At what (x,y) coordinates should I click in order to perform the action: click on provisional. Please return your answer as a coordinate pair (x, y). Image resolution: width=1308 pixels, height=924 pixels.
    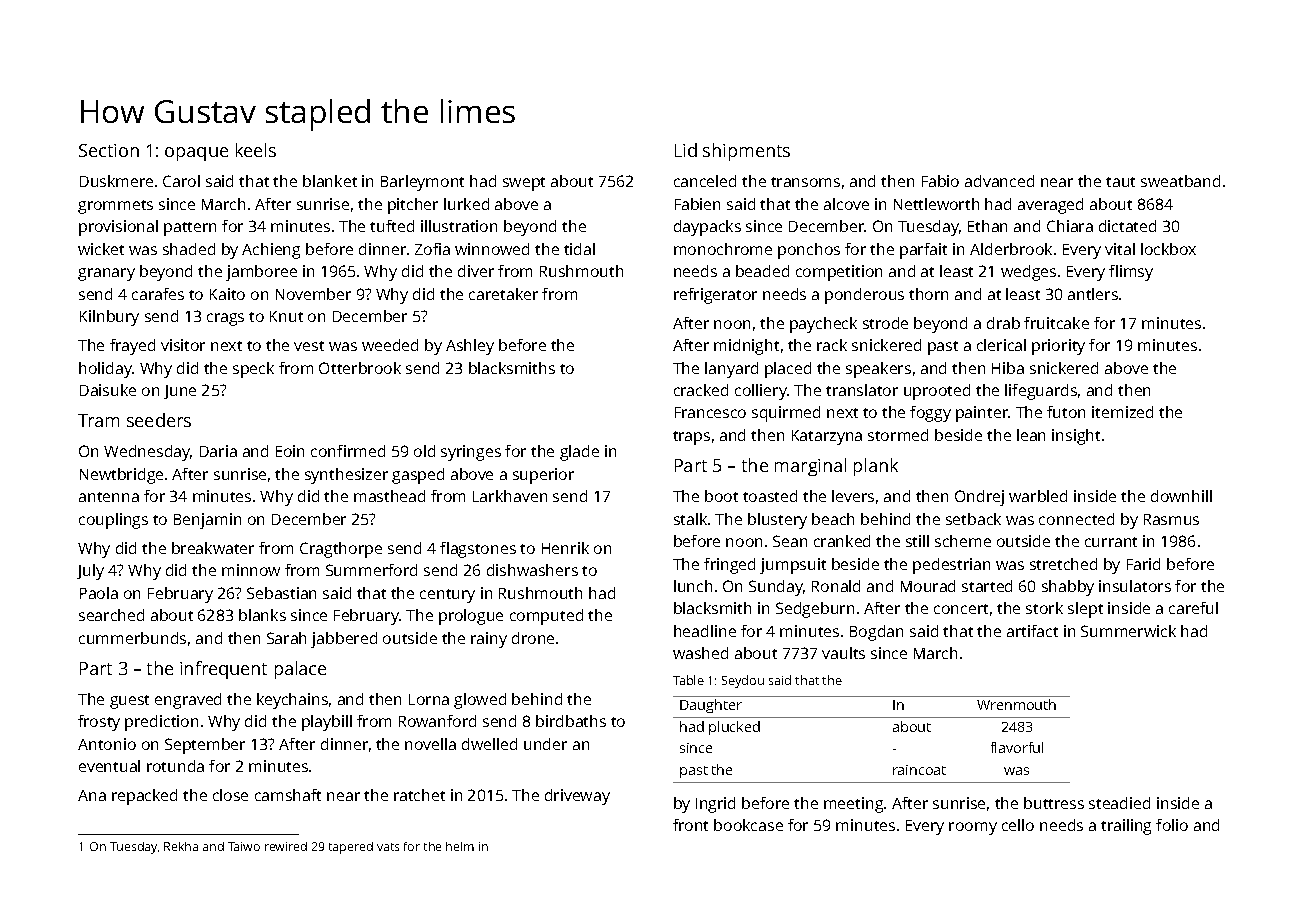
    Looking at the image, I should click on (118, 228).
